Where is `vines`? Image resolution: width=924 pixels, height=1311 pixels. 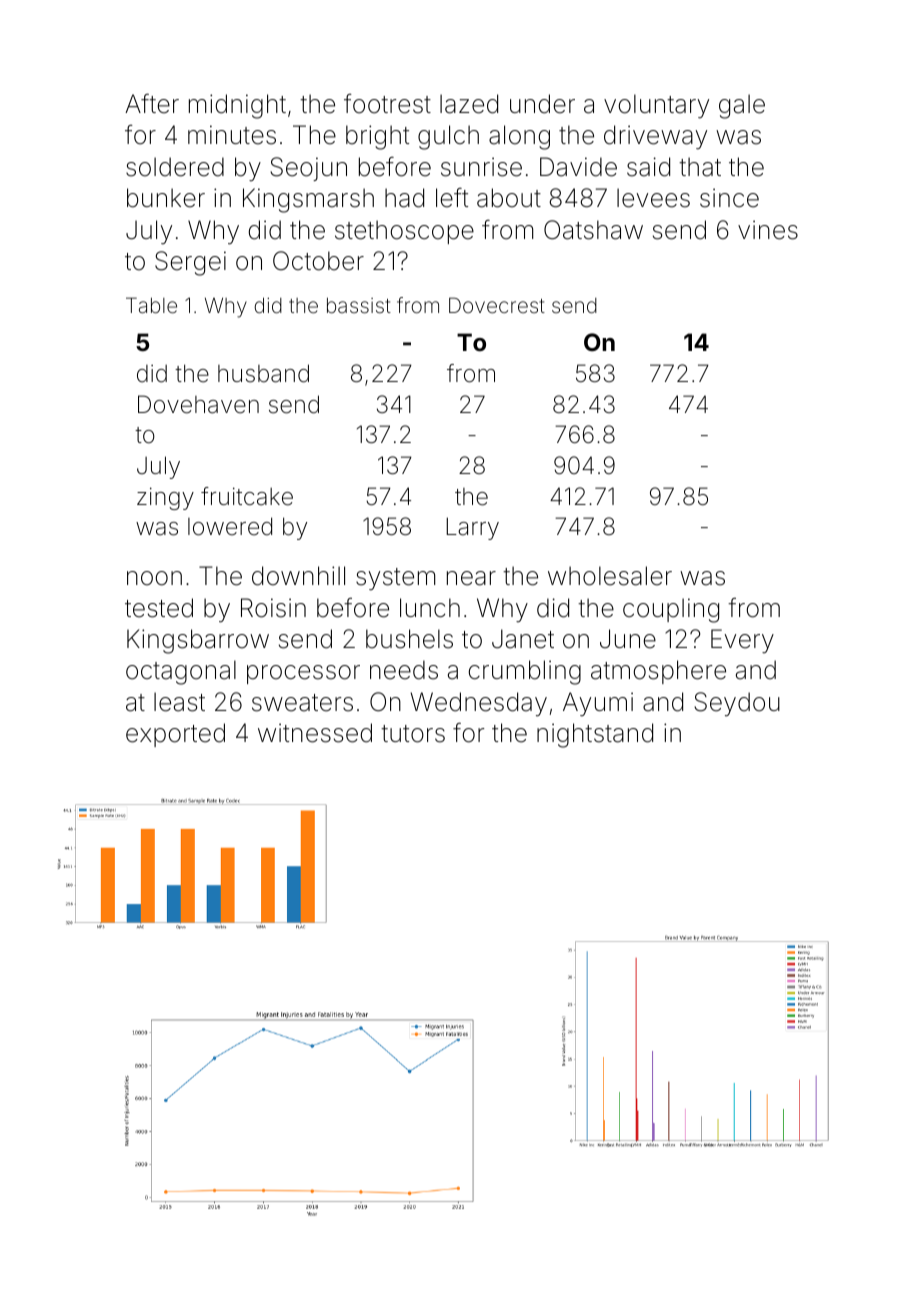
vines is located at coordinates (768, 230).
